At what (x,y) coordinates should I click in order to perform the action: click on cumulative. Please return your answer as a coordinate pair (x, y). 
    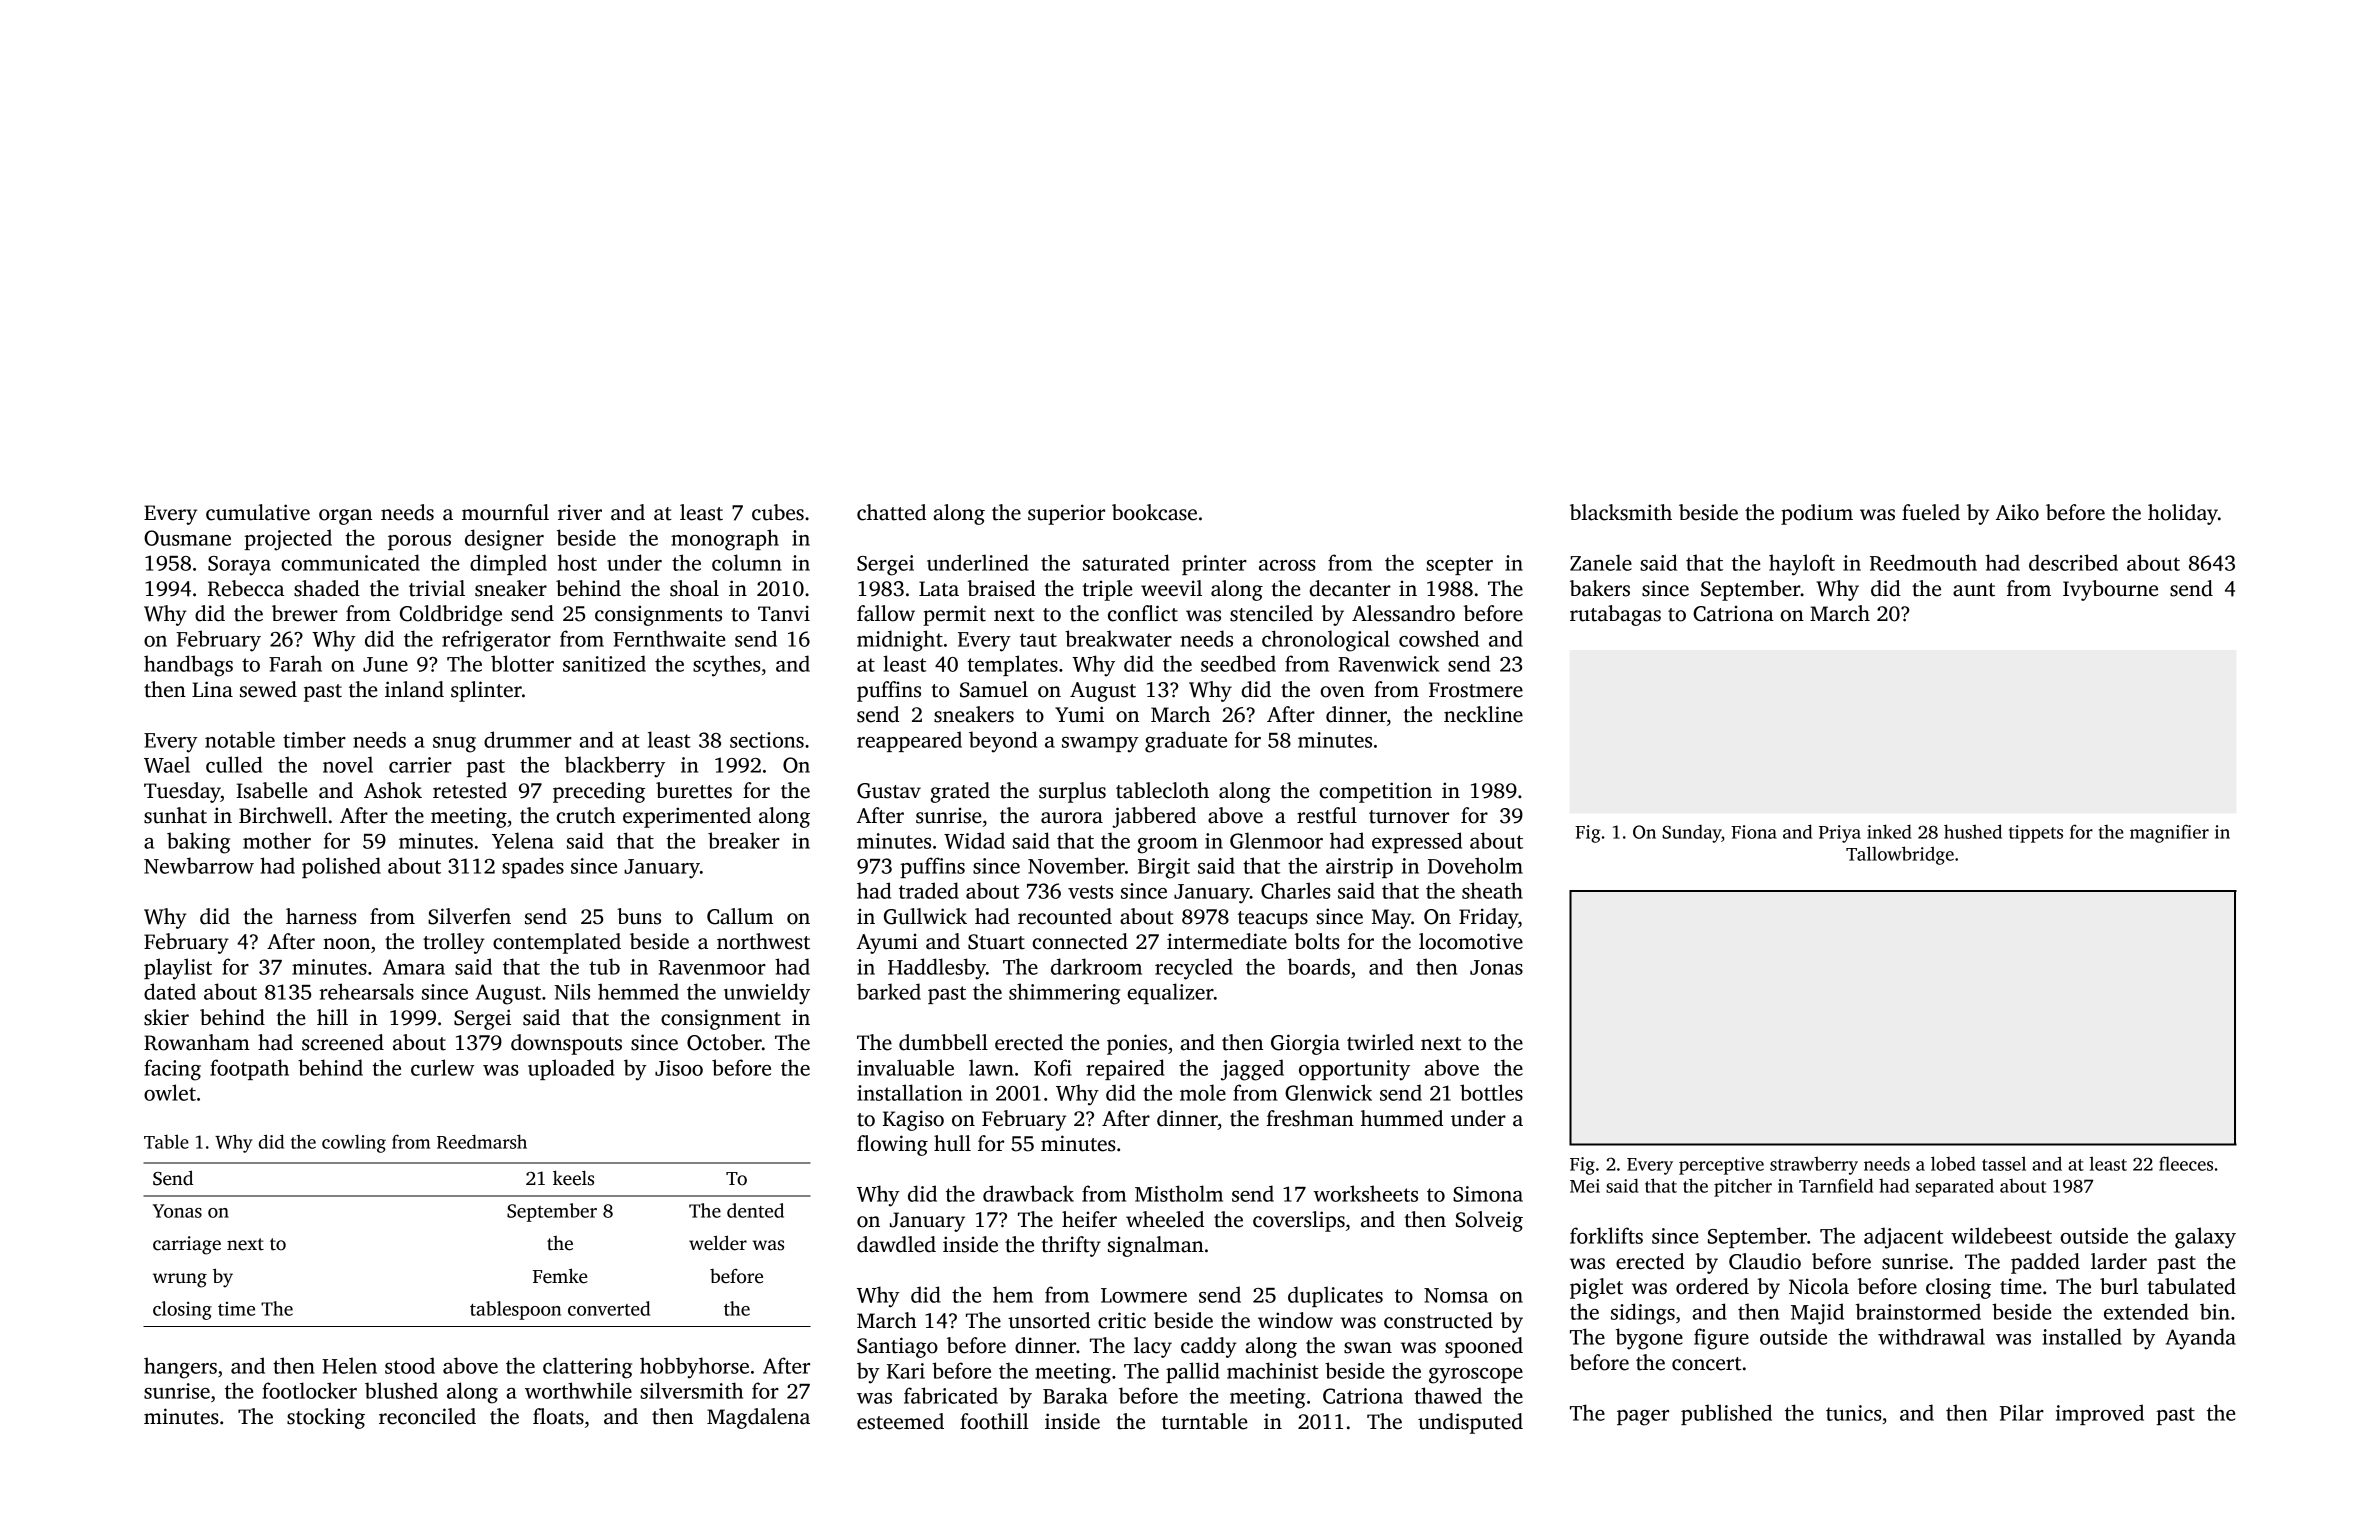
    Looking at the image, I should click on (258, 512).
